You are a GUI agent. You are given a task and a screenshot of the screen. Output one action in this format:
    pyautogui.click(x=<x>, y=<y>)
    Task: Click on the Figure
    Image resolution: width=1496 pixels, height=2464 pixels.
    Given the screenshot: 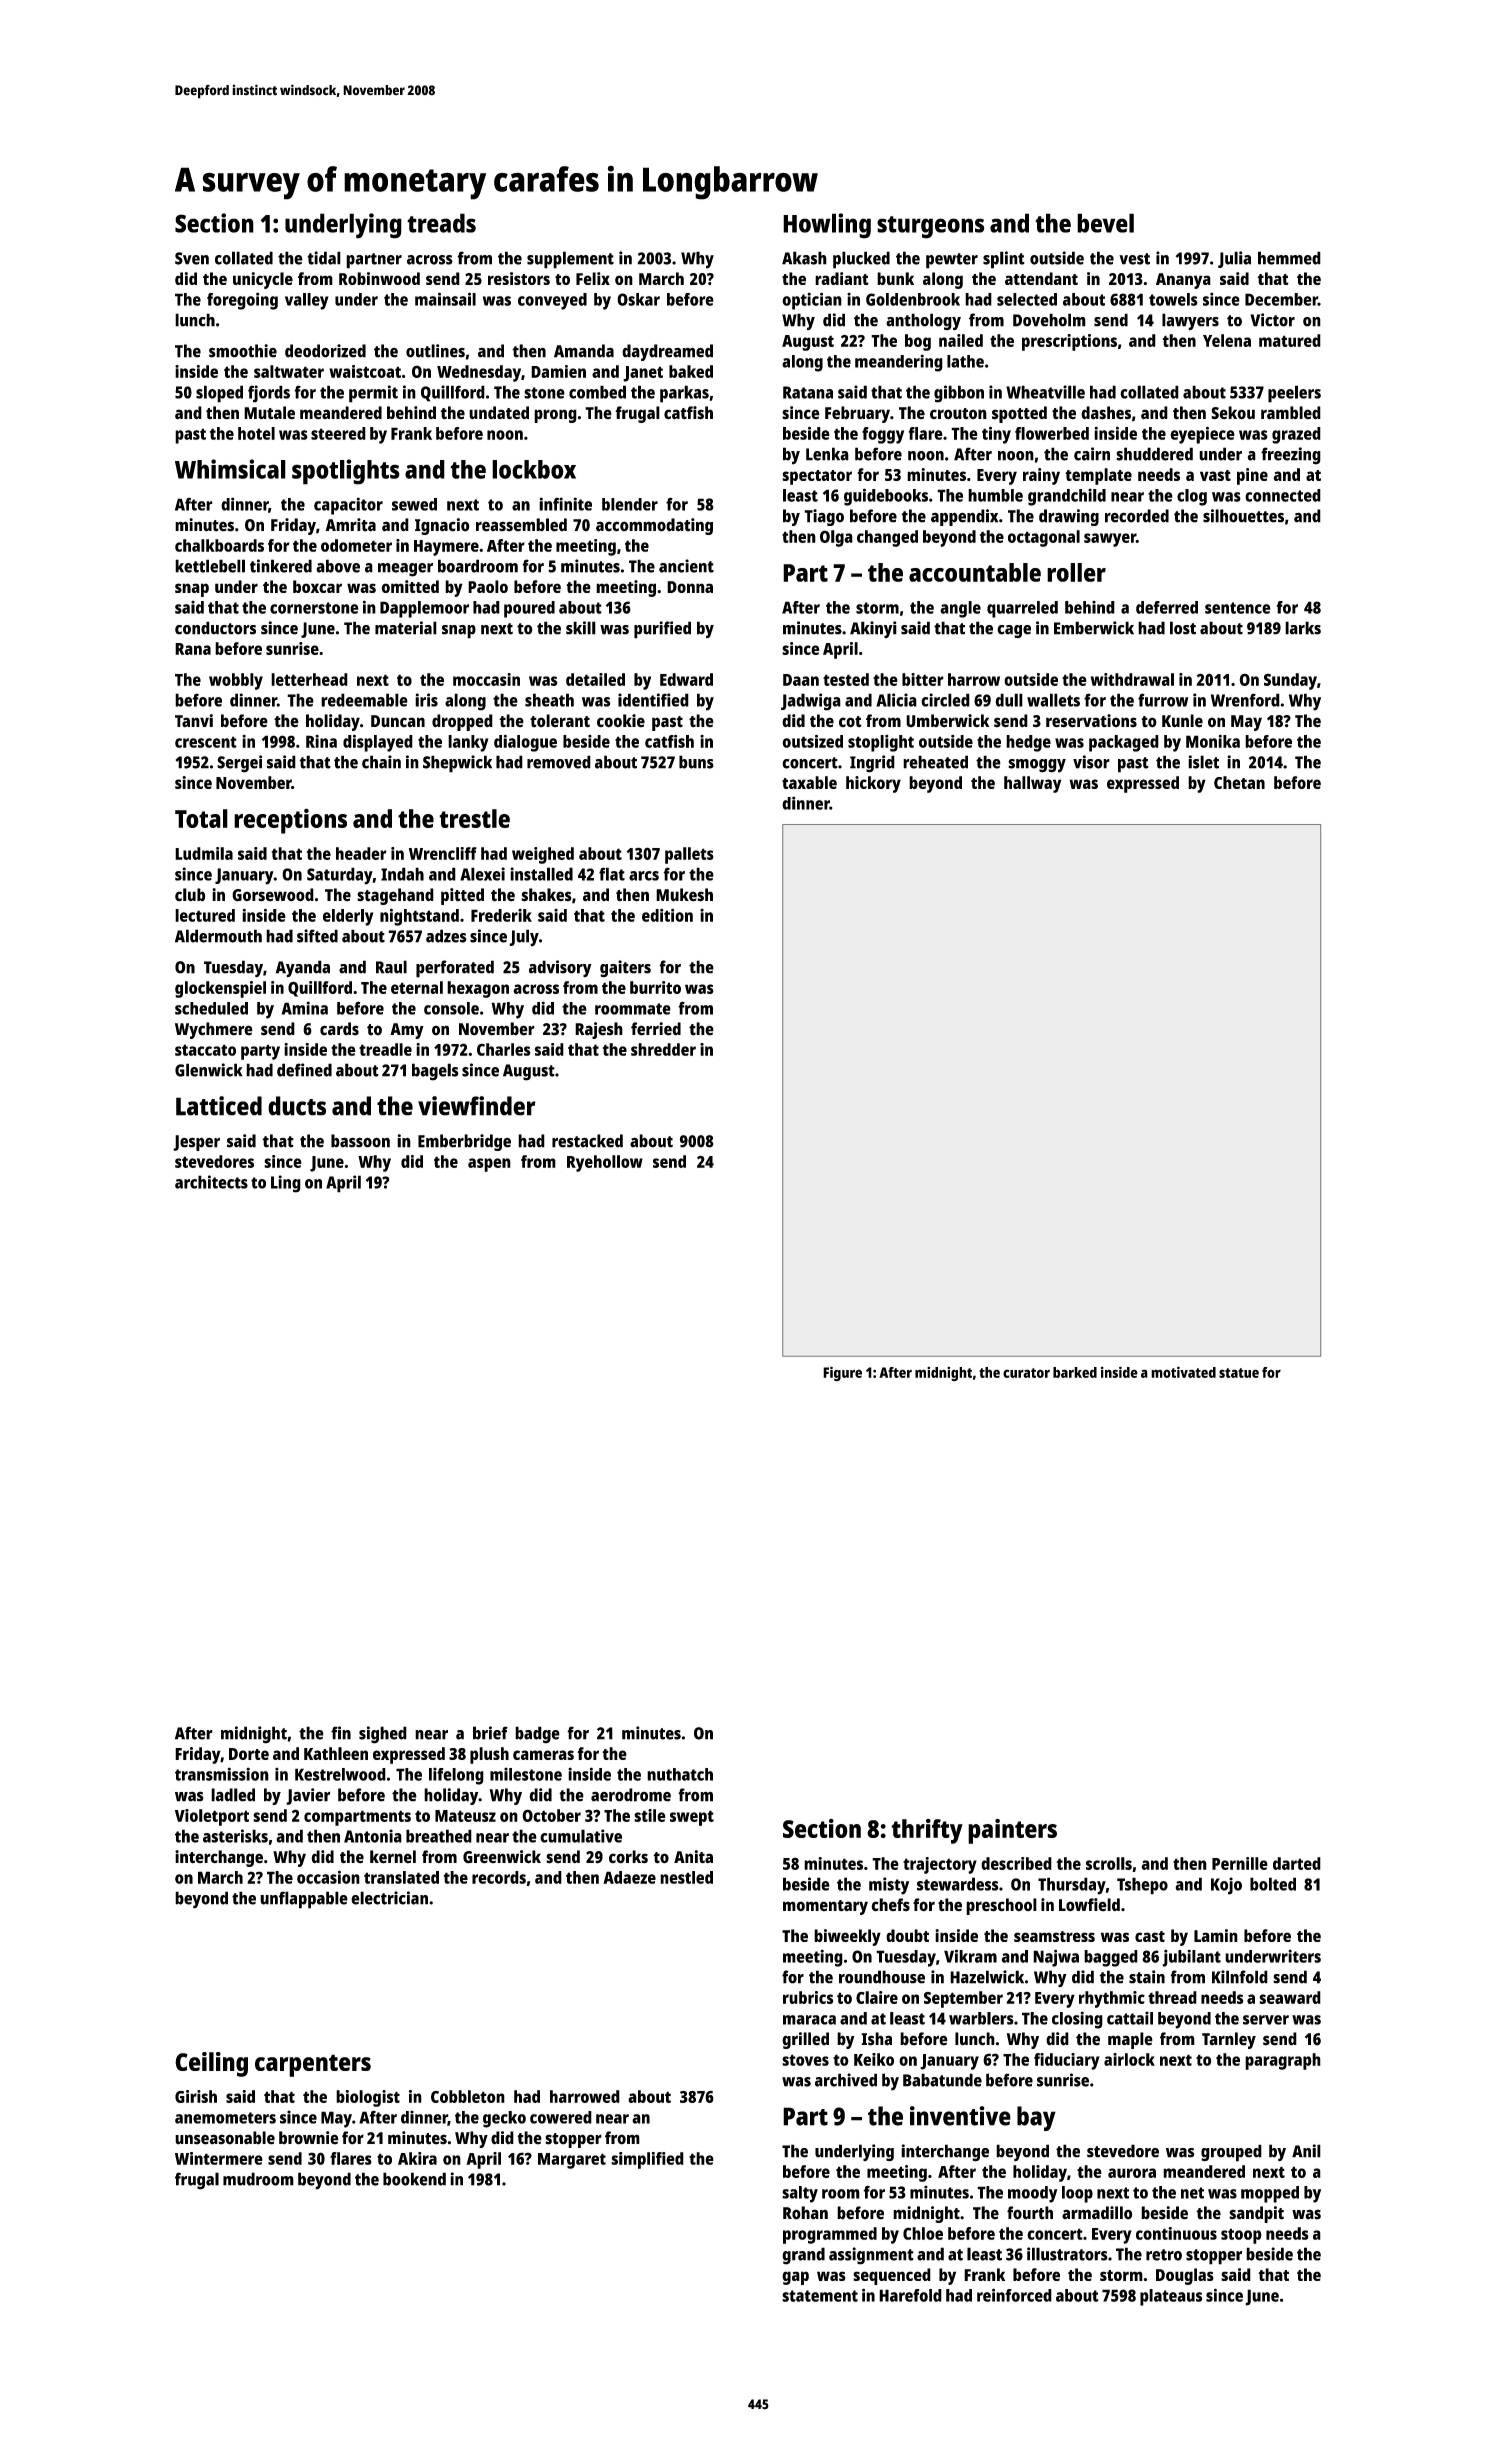 What is the action you would take?
    pyautogui.click(x=842, y=1373)
